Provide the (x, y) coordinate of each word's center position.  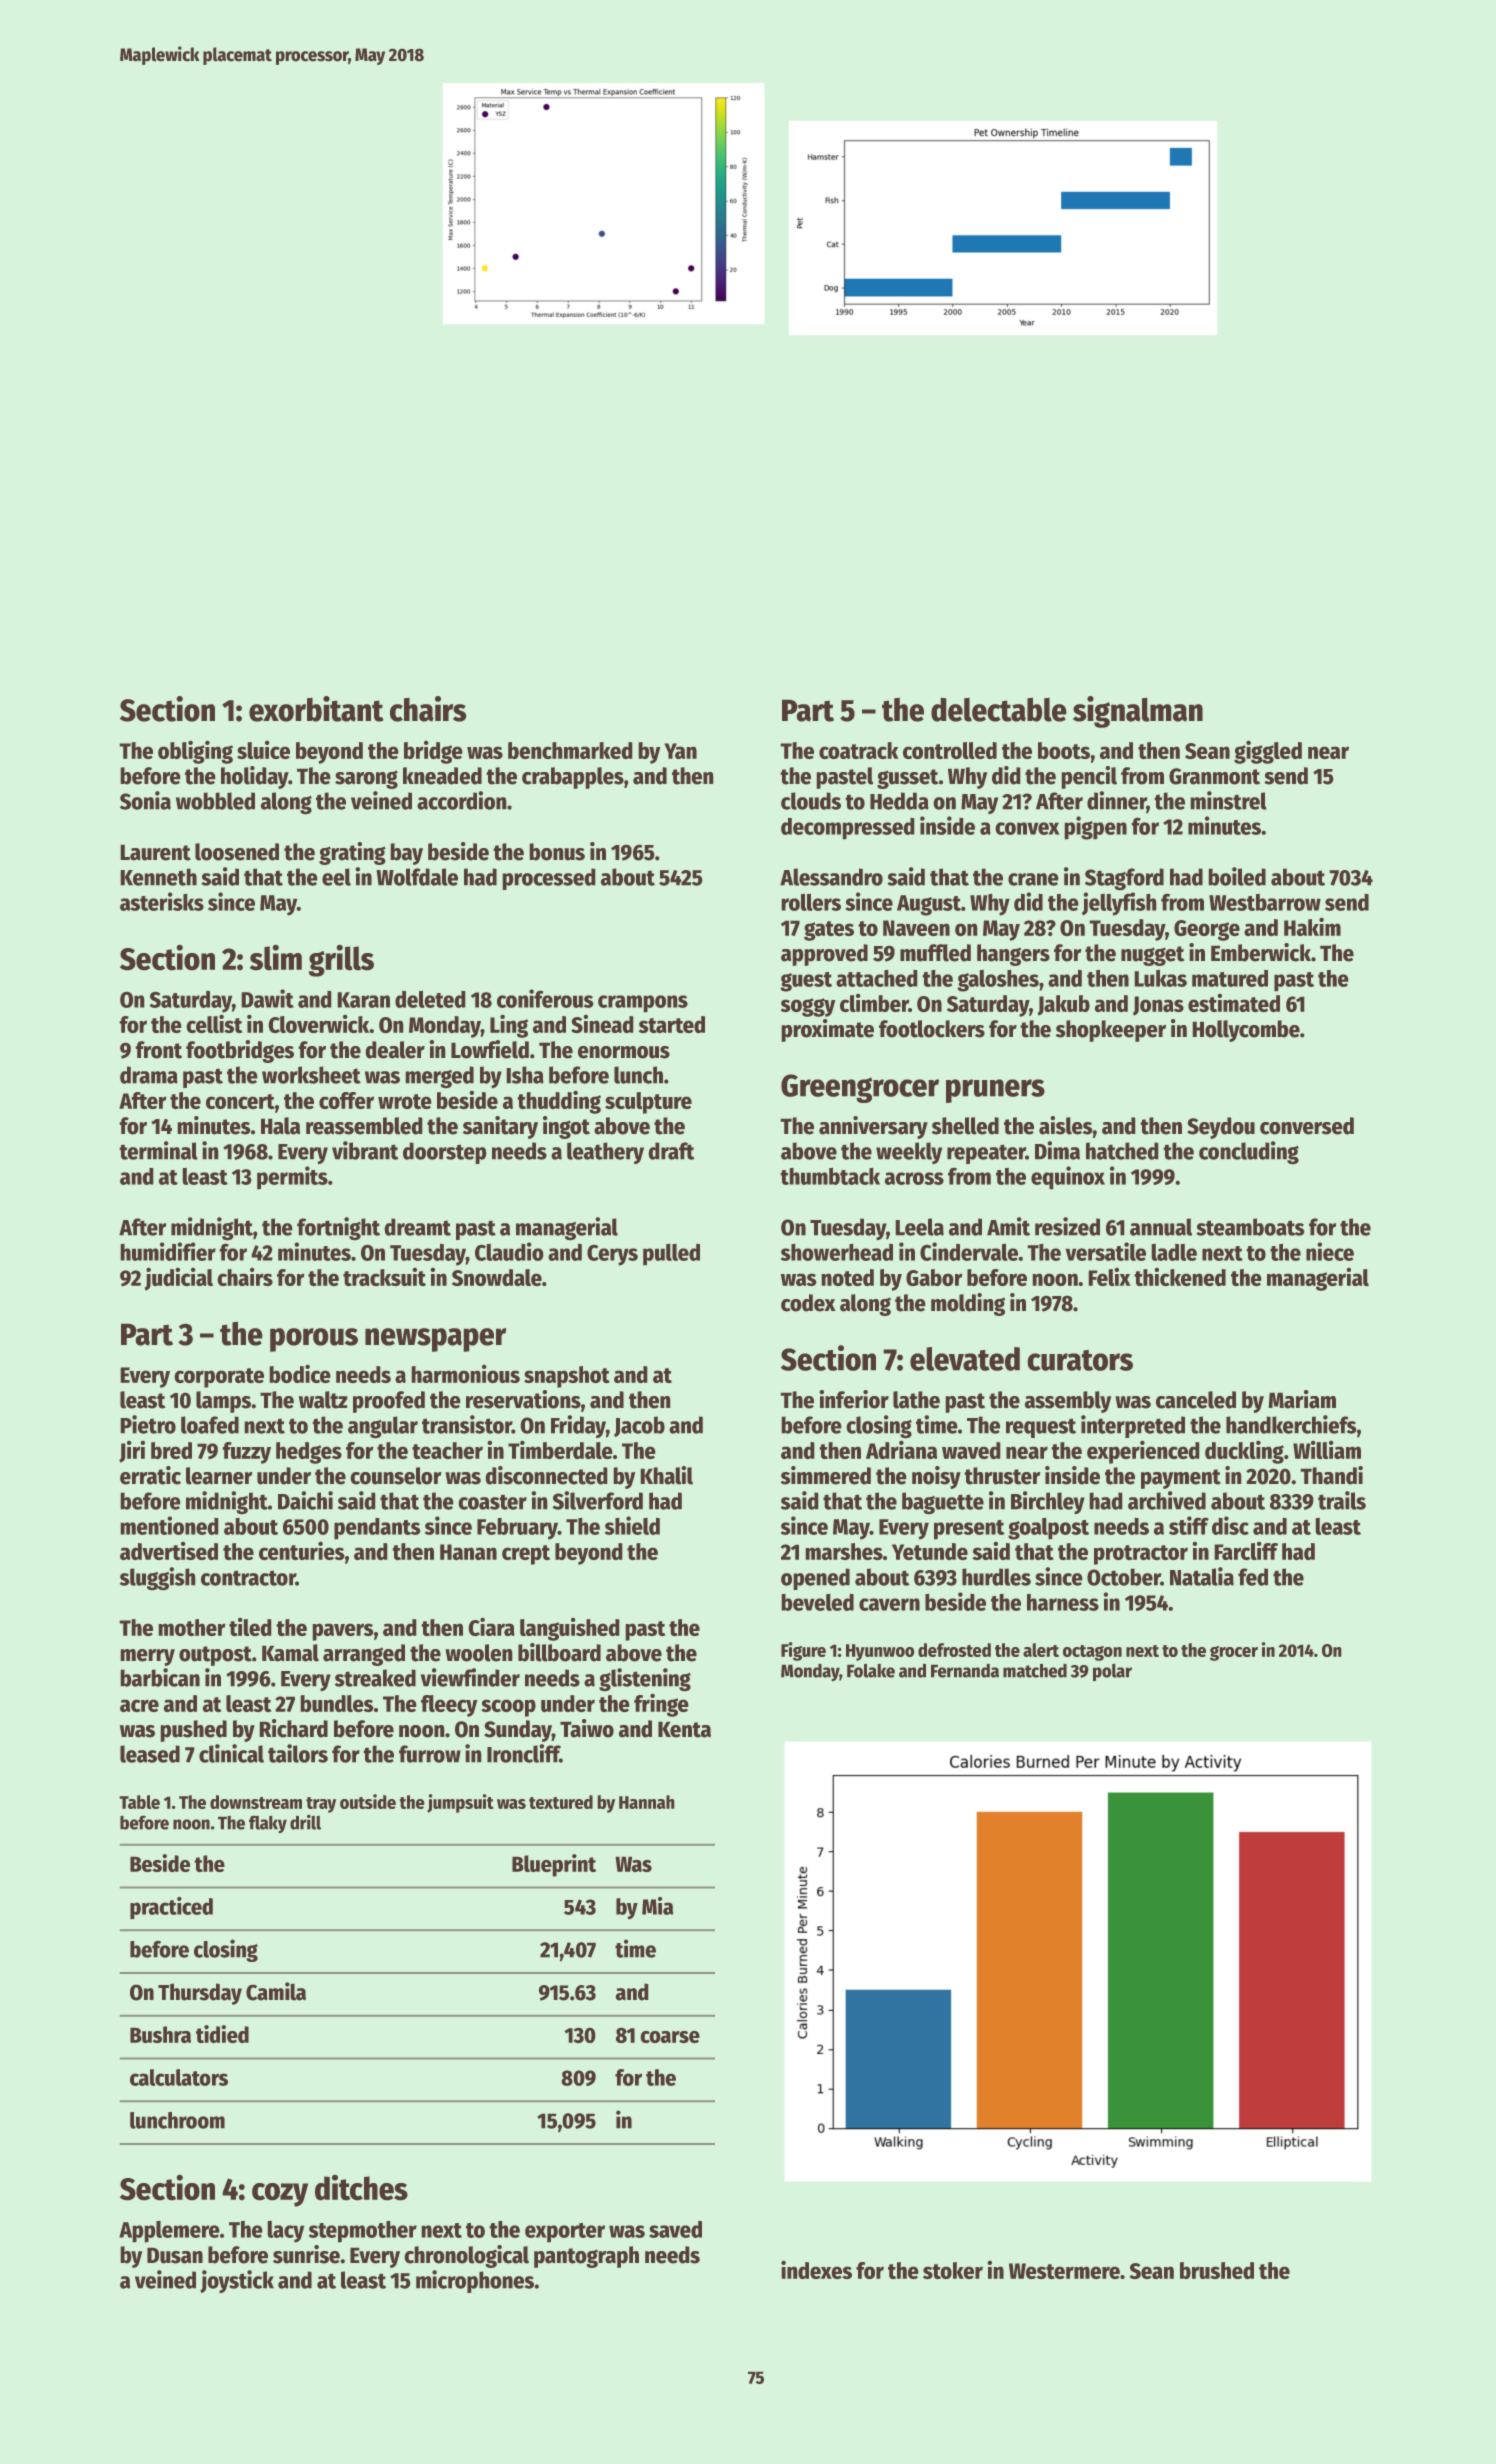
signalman (1138, 712)
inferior (854, 1399)
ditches (361, 2187)
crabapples (573, 778)
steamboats (1250, 1227)
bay (406, 854)
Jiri (132, 1451)
